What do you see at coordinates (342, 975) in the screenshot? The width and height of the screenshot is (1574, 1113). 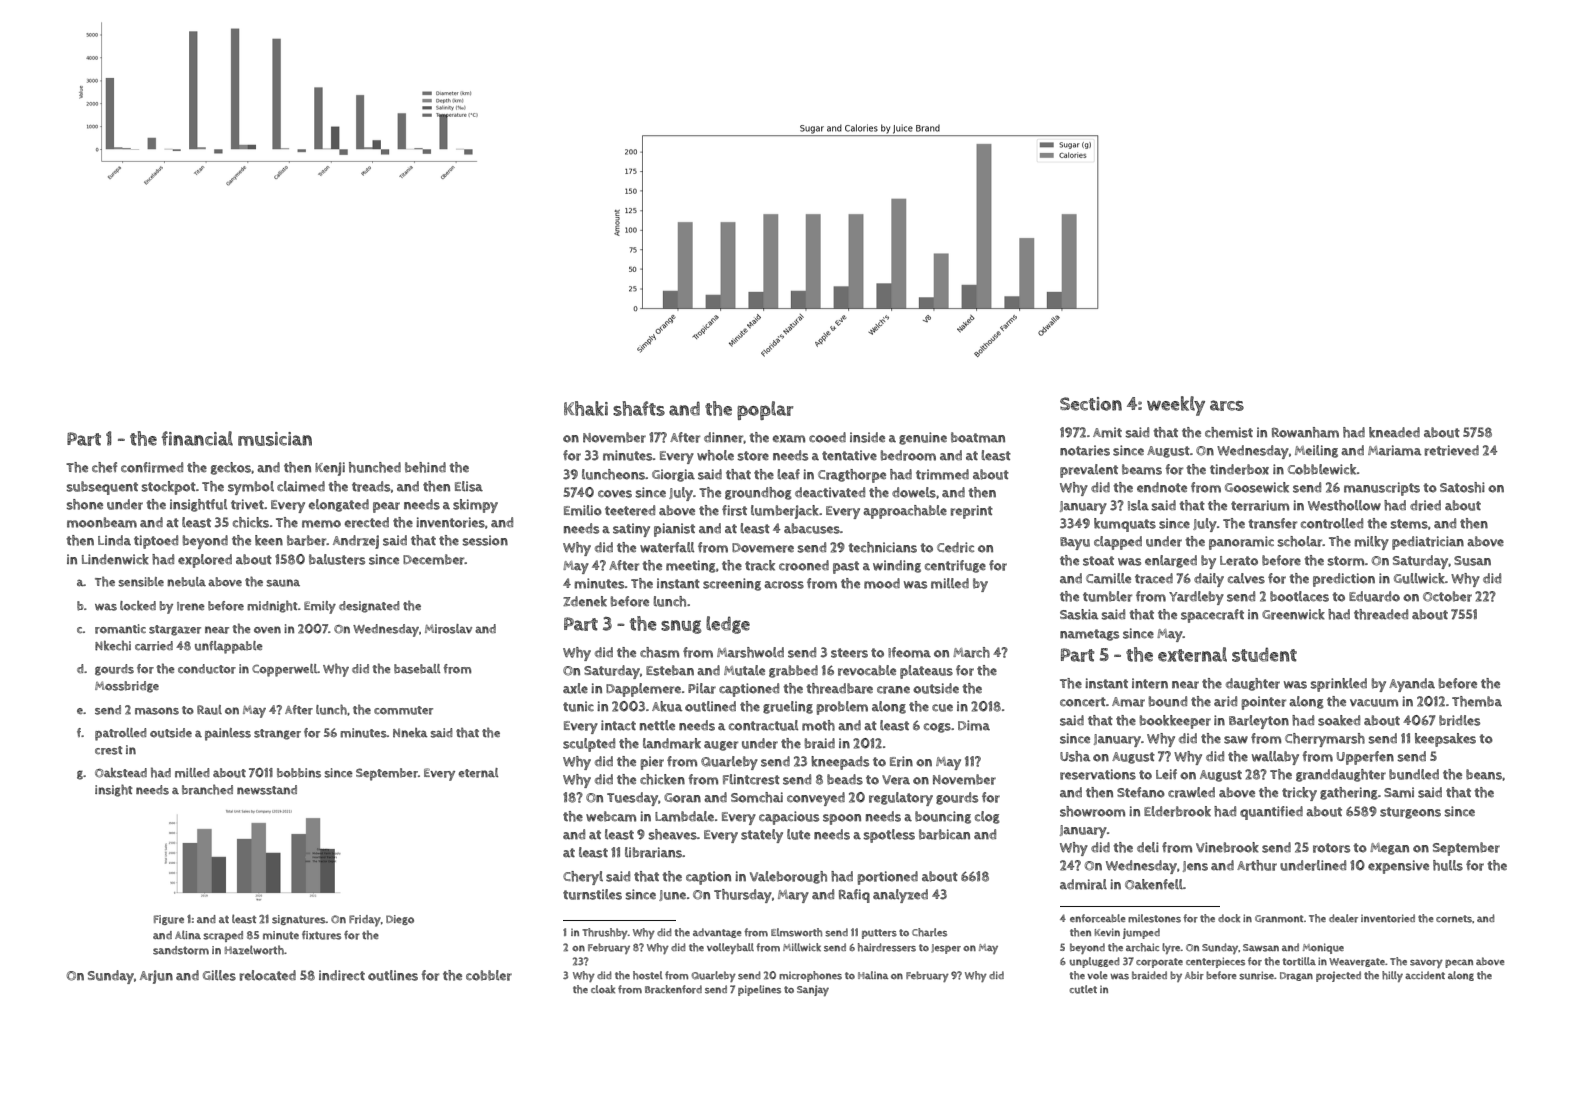 I see `indirect` at bounding box center [342, 975].
